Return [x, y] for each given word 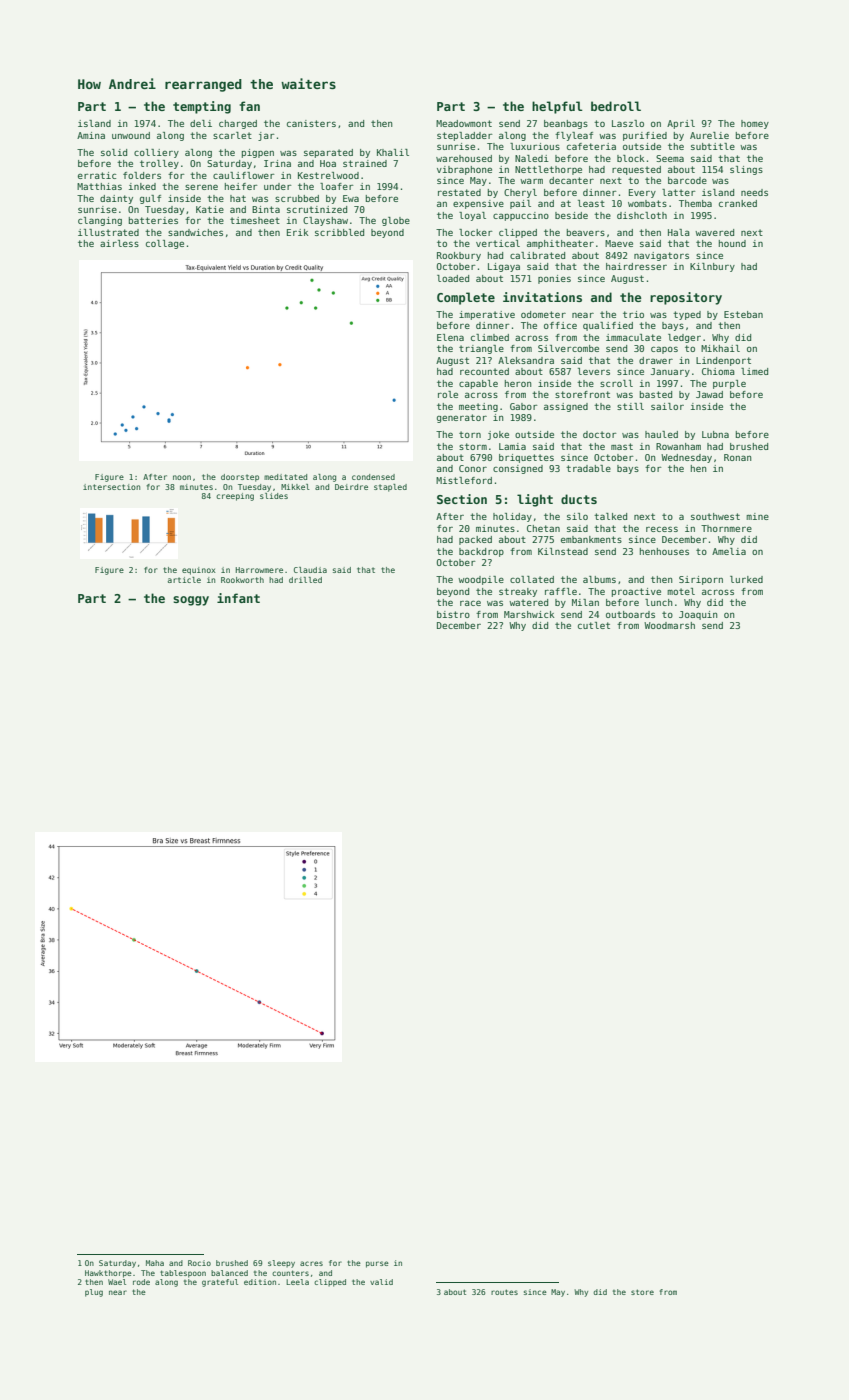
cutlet [594, 625]
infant [238, 598]
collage [165, 244]
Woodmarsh [669, 625]
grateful [220, 1283]
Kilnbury [712, 267]
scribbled [339, 232]
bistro [453, 614]
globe [396, 221]
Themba [695, 203]
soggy [191, 601]
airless [119, 243]
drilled [305, 580]
